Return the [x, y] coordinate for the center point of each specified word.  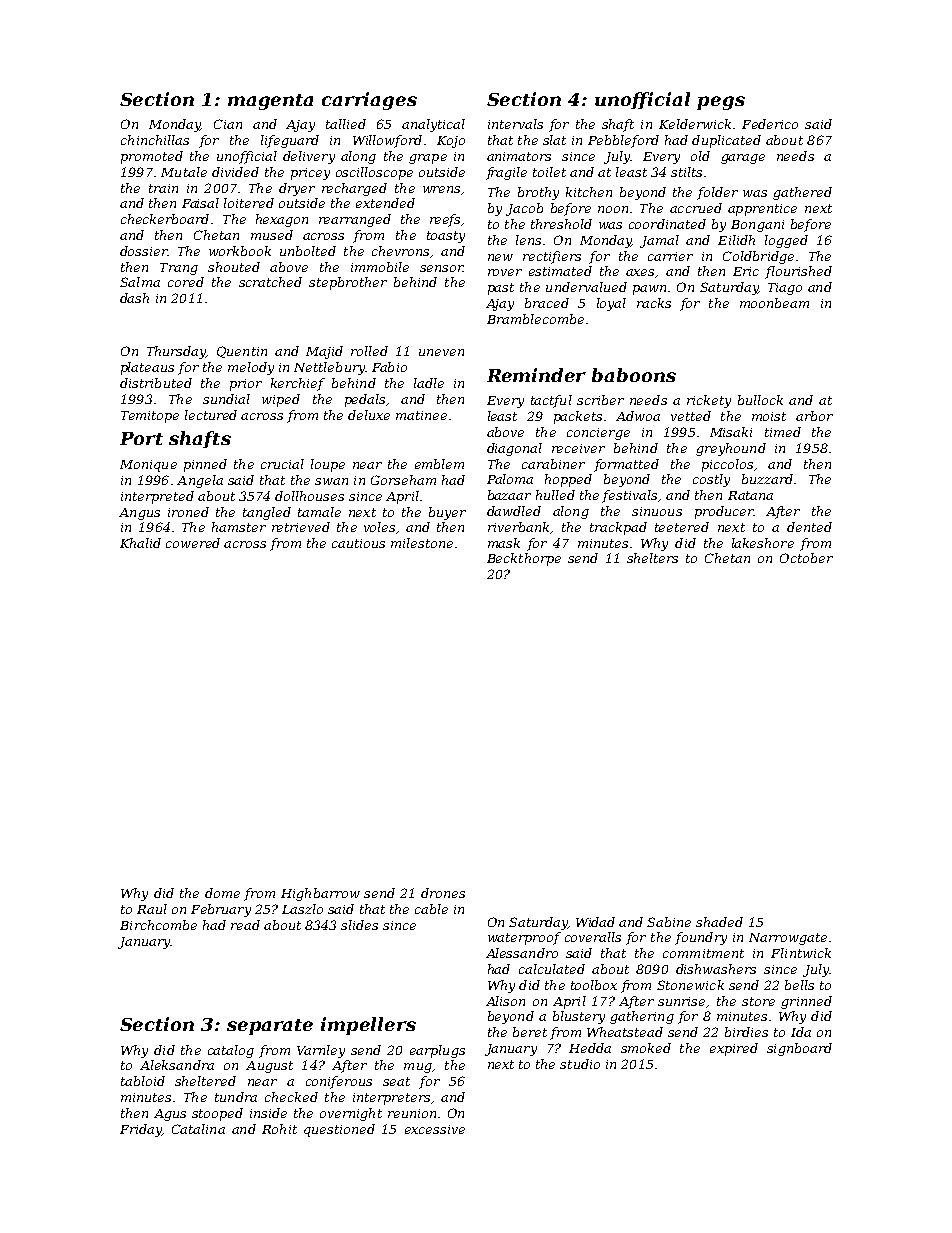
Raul [152, 909]
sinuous [657, 511]
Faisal [200, 203]
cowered [193, 543]
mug [418, 1068]
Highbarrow [320, 894]
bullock [760, 400]
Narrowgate [788, 939]
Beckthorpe [524, 559]
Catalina [198, 1129]
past [501, 289]
